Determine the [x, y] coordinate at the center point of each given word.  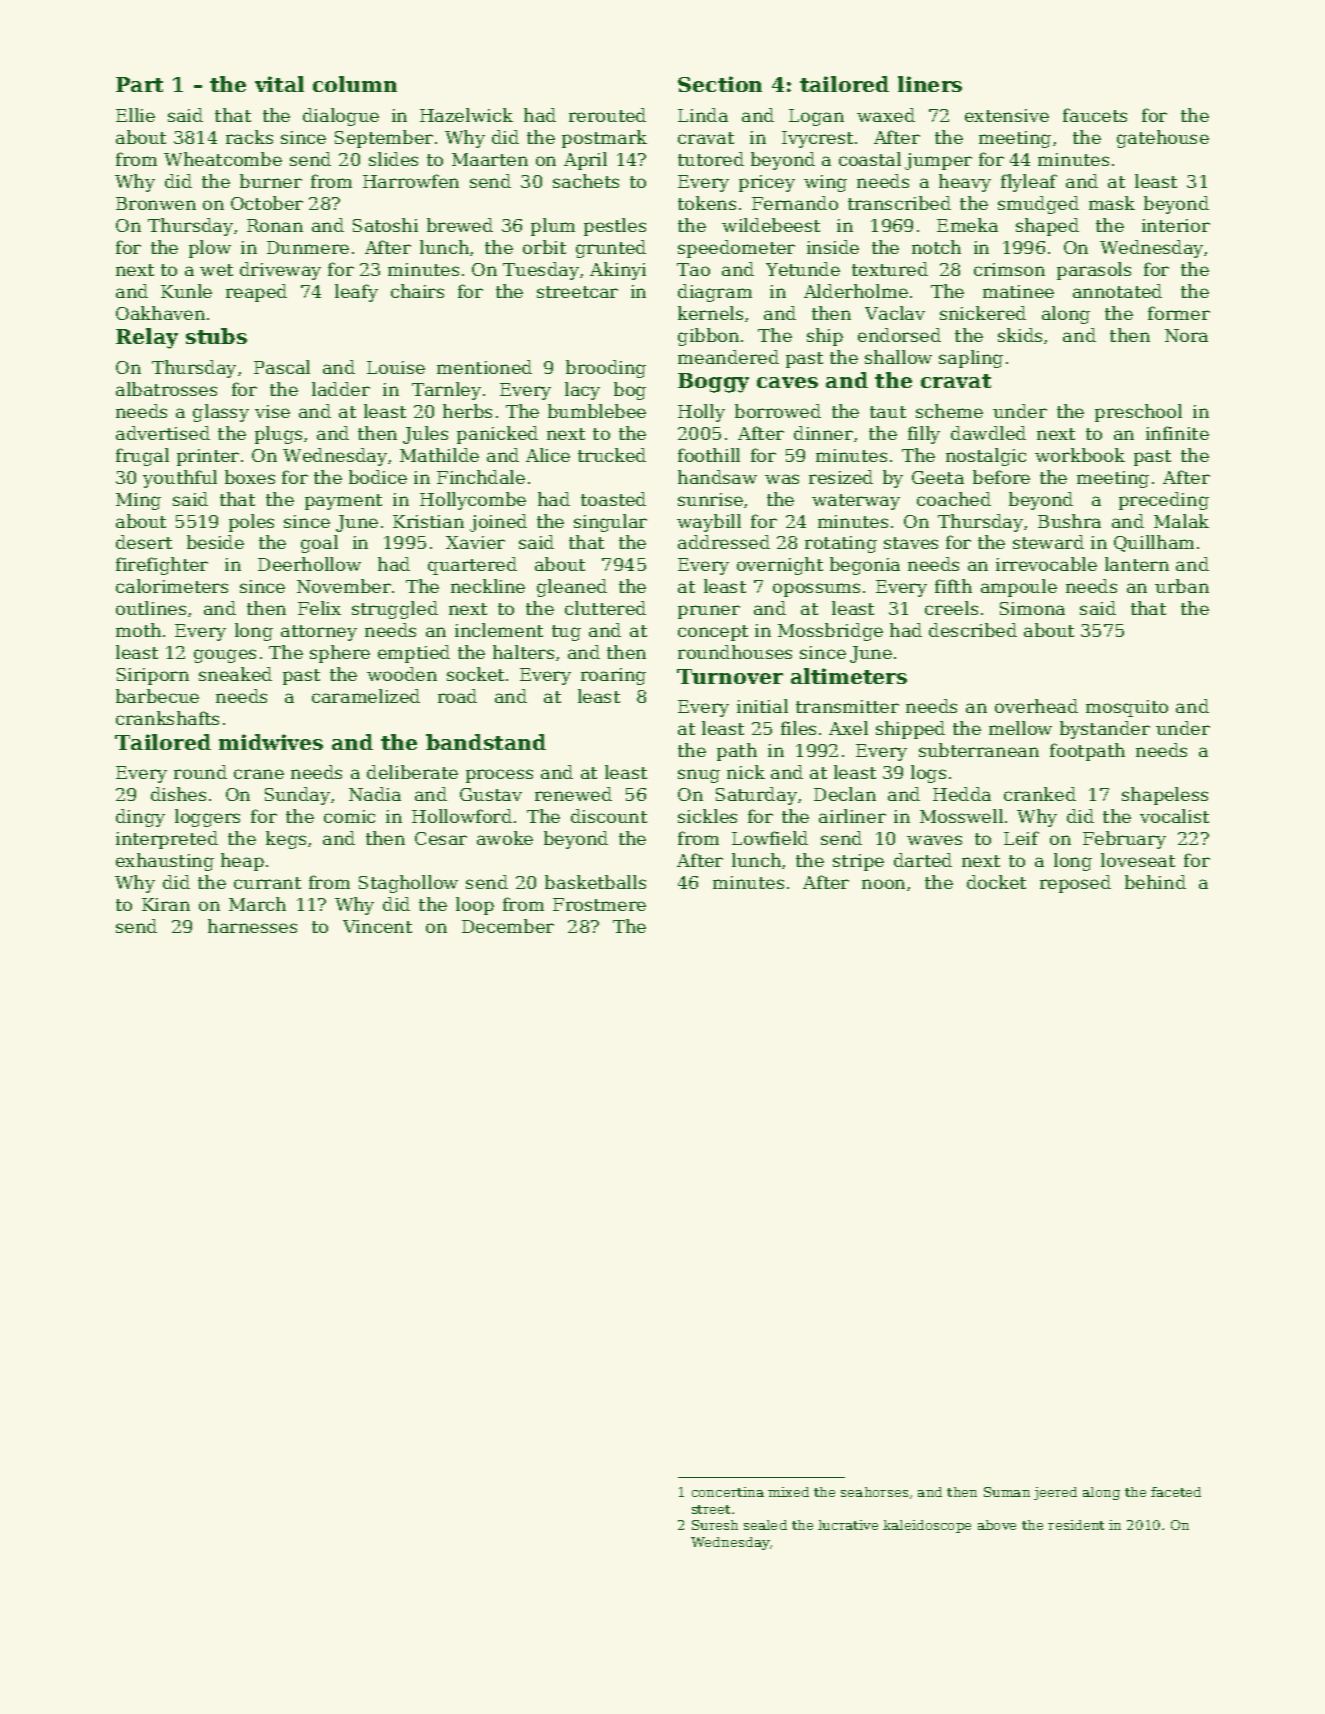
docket [996, 882]
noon [883, 884]
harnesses [252, 926]
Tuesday [541, 271]
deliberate [412, 772]
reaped [256, 293]
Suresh [715, 1525]
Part [139, 84]
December [508, 926]
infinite [1177, 433]
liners [930, 84]
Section [720, 84]
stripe [858, 862]
